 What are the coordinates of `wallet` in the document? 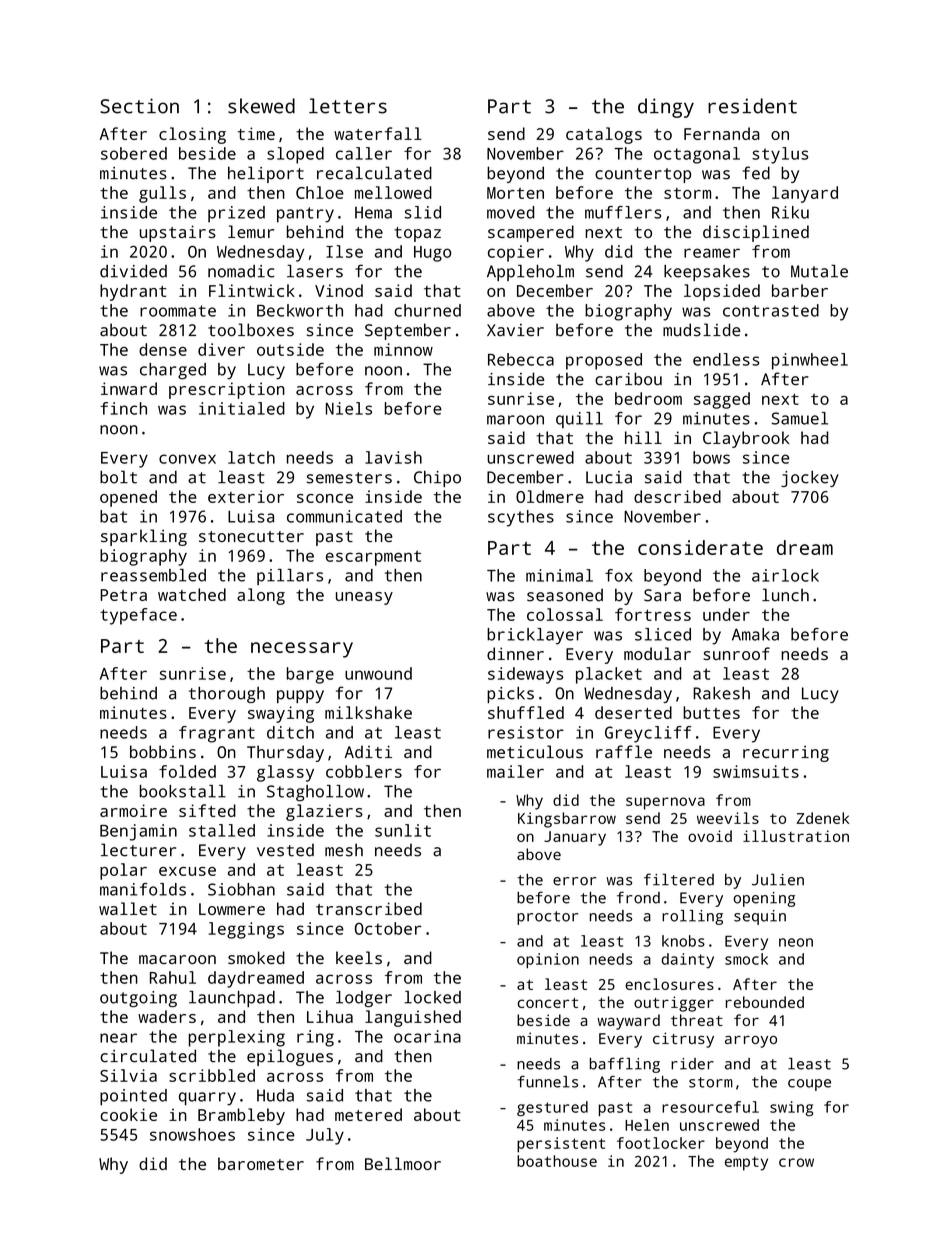 It's located at (128, 908).
